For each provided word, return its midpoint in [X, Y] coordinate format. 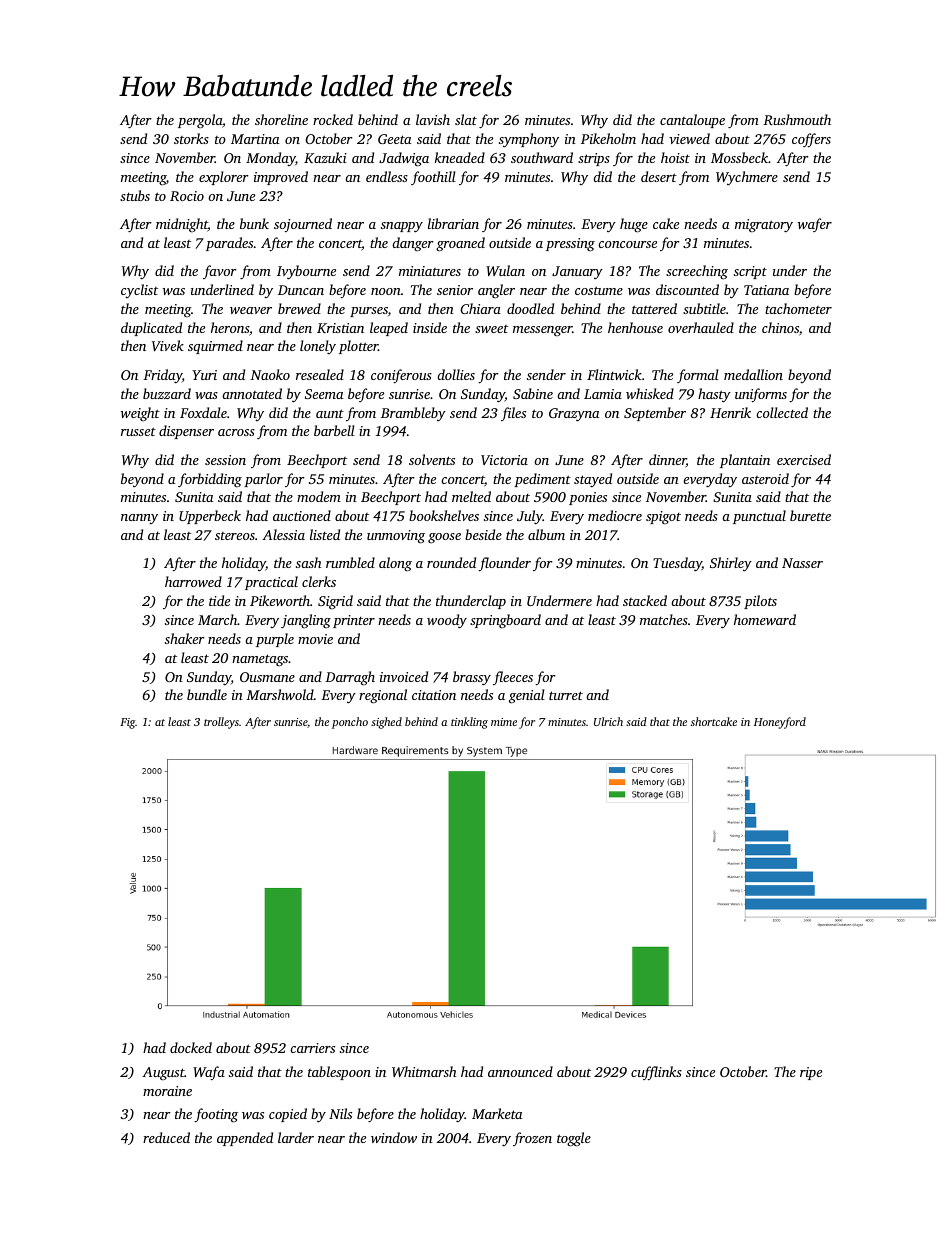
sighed [386, 723]
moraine [167, 1091]
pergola [200, 121]
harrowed [193, 581]
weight [140, 414]
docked [191, 1047]
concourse [627, 244]
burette [810, 515]
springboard [505, 621]
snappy [402, 227]
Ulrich [608, 721]
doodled [530, 308]
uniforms [761, 395]
